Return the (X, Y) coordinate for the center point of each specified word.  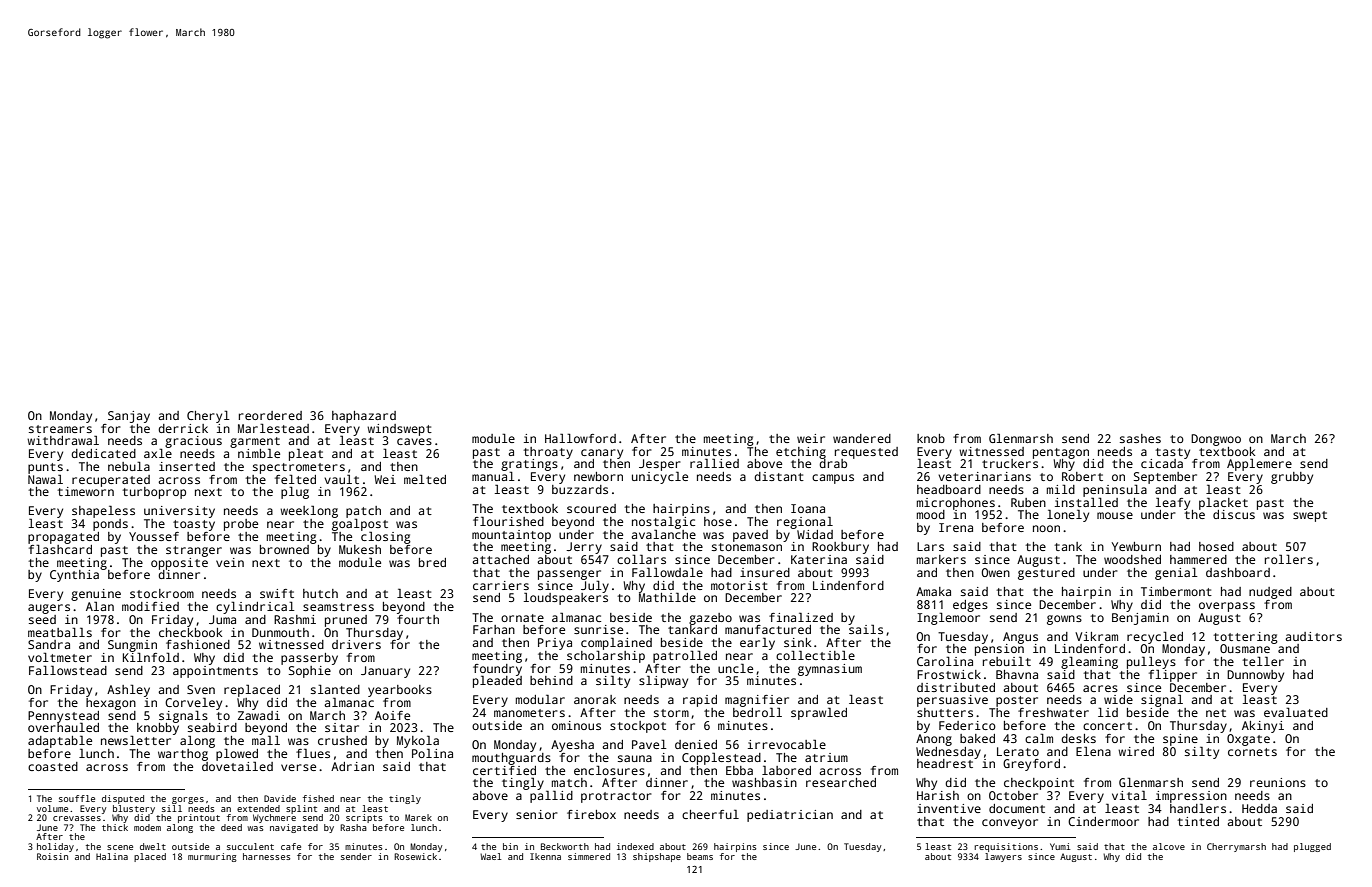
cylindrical (255, 608)
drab (833, 463)
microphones (956, 504)
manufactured (768, 629)
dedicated (103, 453)
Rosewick (415, 856)
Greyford (1031, 765)
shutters (945, 712)
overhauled (63, 727)
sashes (1140, 438)
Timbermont (1176, 591)
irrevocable (787, 744)
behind (551, 680)
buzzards (580, 489)
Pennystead (63, 717)
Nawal (45, 479)
